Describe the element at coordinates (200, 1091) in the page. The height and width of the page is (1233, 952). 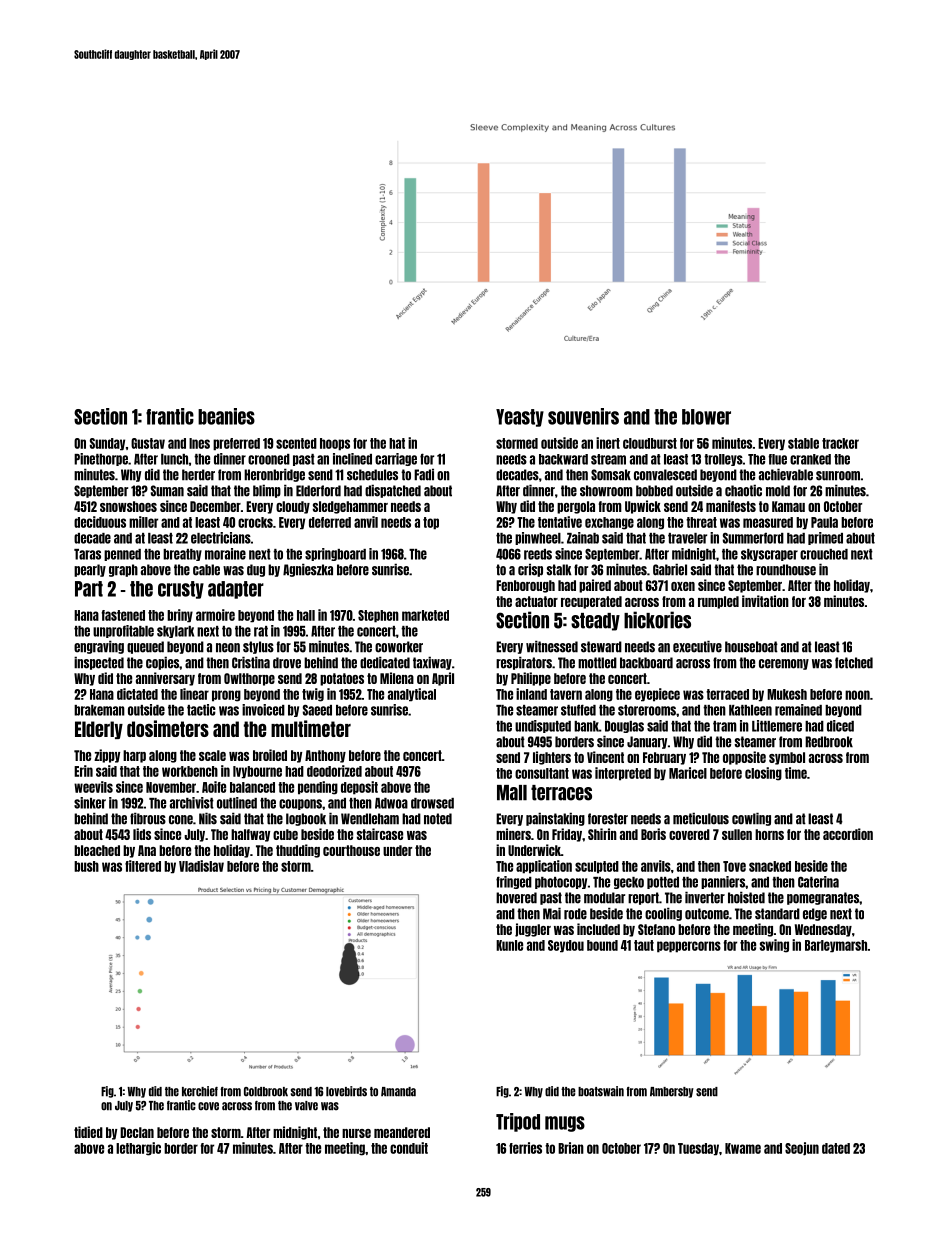
I see `kerchief` at that location.
